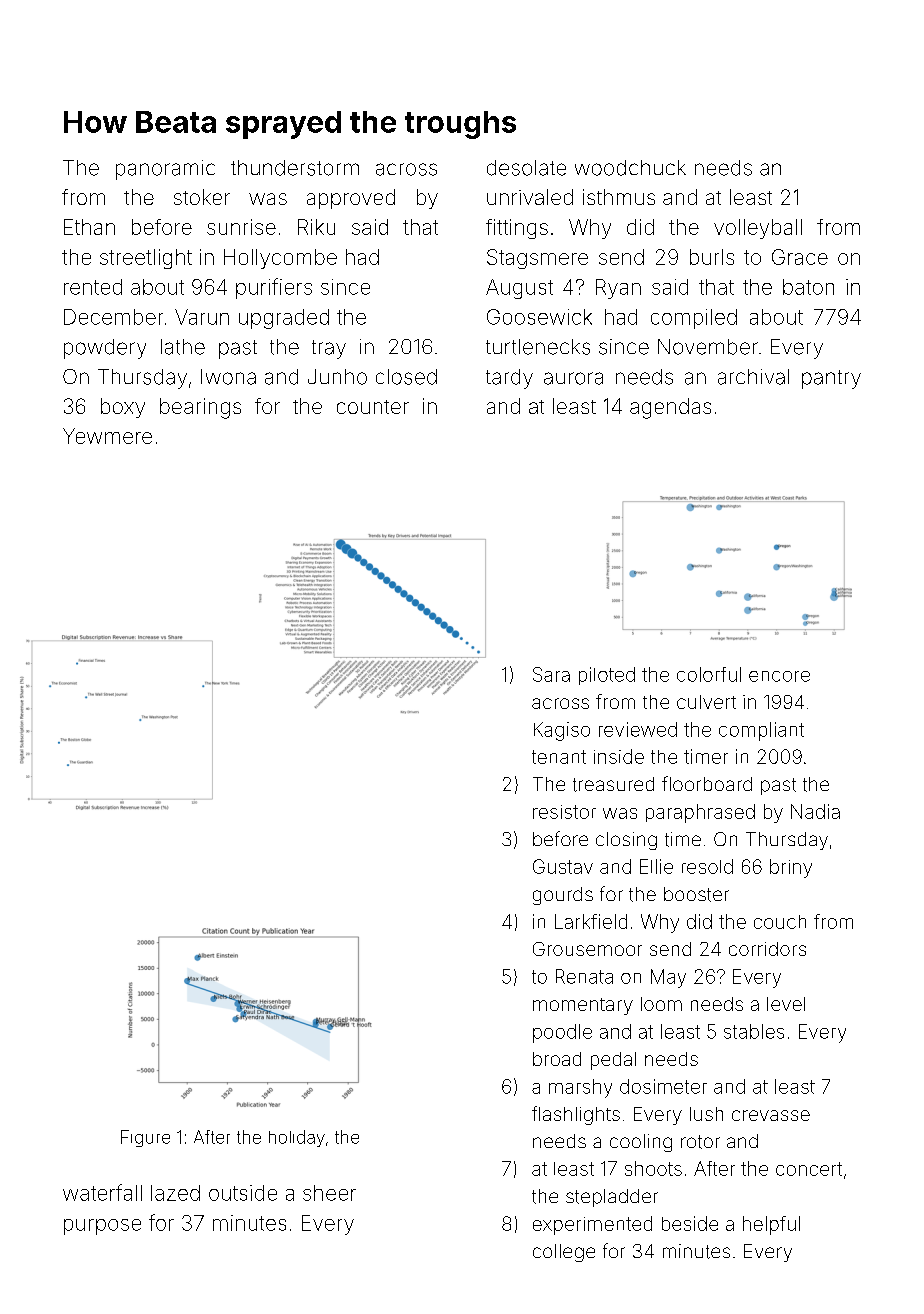  What do you see at coordinates (559, 757) in the image?
I see `tenant` at bounding box center [559, 757].
